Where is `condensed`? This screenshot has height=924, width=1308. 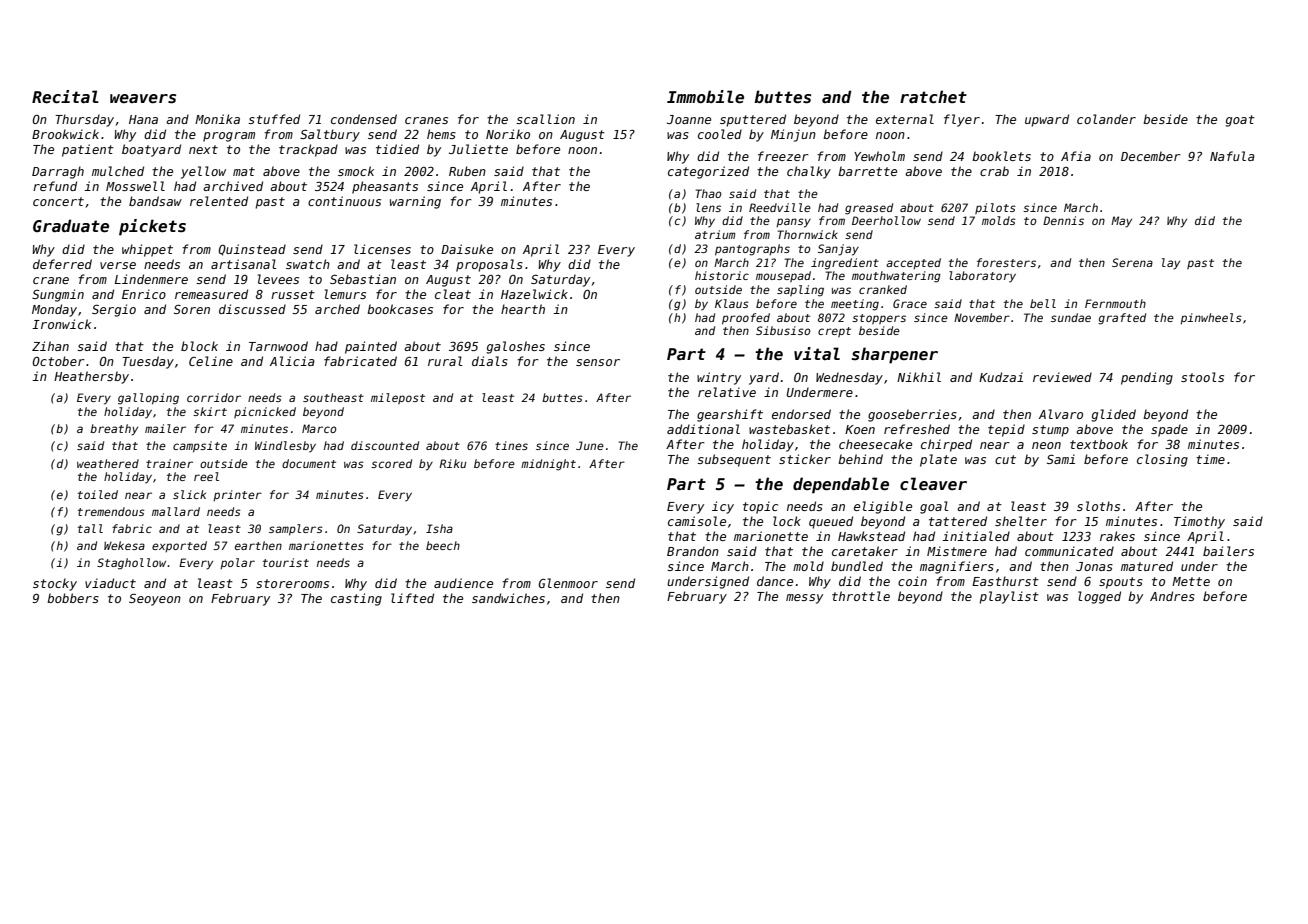 condensed is located at coordinates (364, 119).
